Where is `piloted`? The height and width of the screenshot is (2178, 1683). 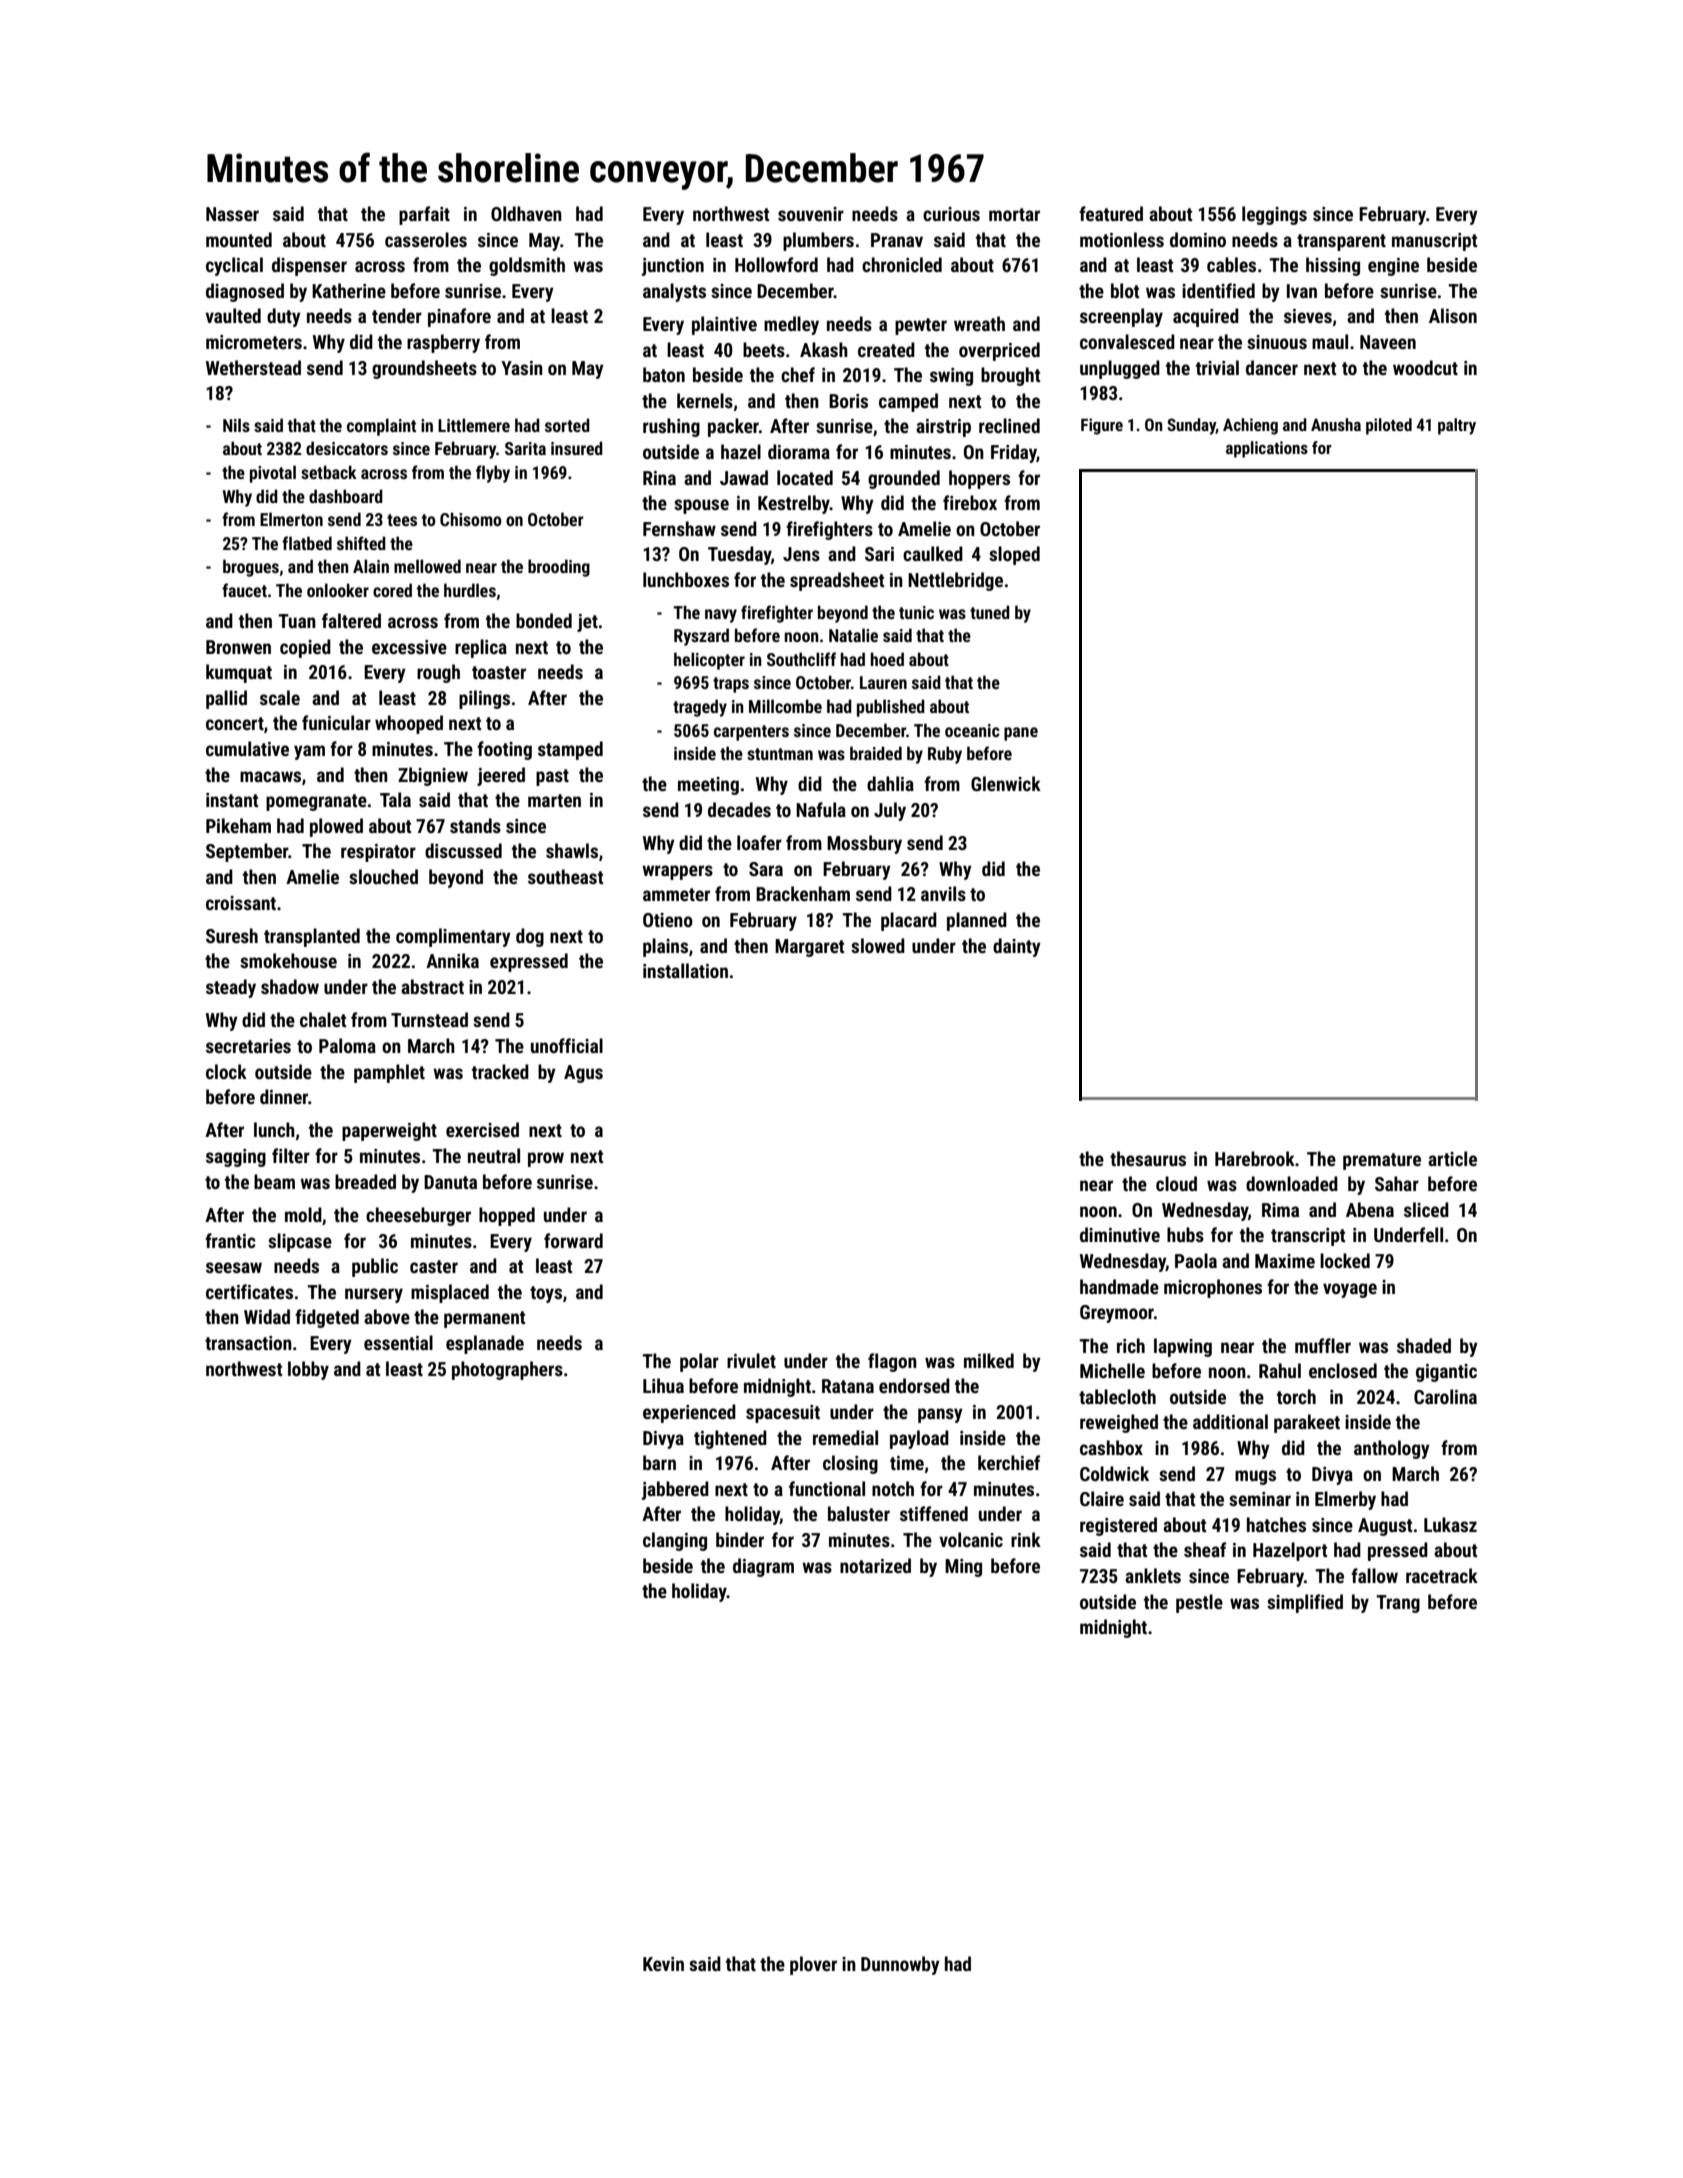 piloted is located at coordinates (1389, 426).
